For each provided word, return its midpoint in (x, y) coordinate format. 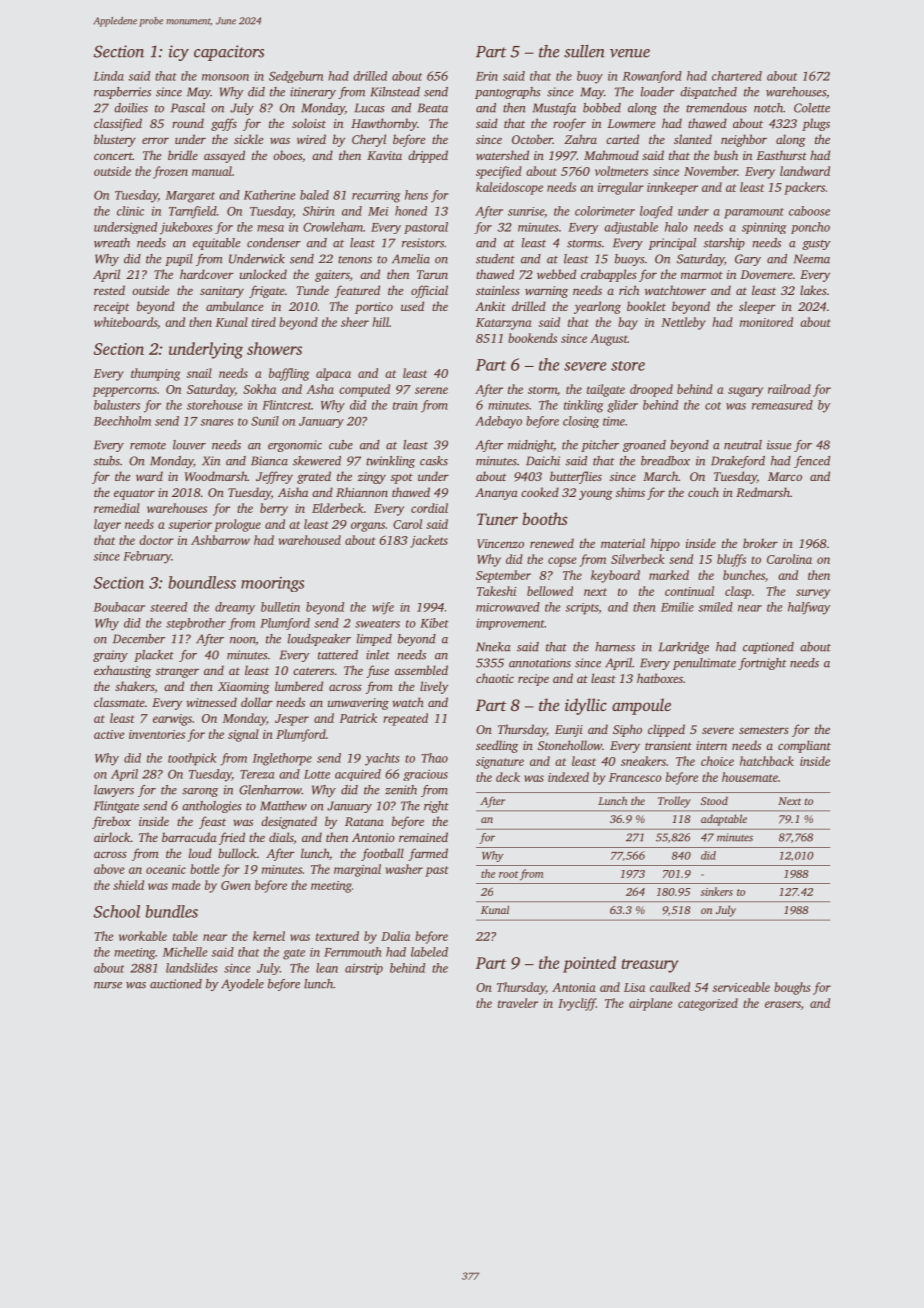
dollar (257, 702)
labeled (429, 952)
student (495, 259)
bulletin (280, 607)
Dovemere (767, 274)
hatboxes (660, 678)
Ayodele (242, 985)
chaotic (495, 678)
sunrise (526, 211)
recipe (533, 680)
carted (622, 139)
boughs (792, 988)
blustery (115, 140)
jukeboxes (186, 228)
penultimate (704, 664)
